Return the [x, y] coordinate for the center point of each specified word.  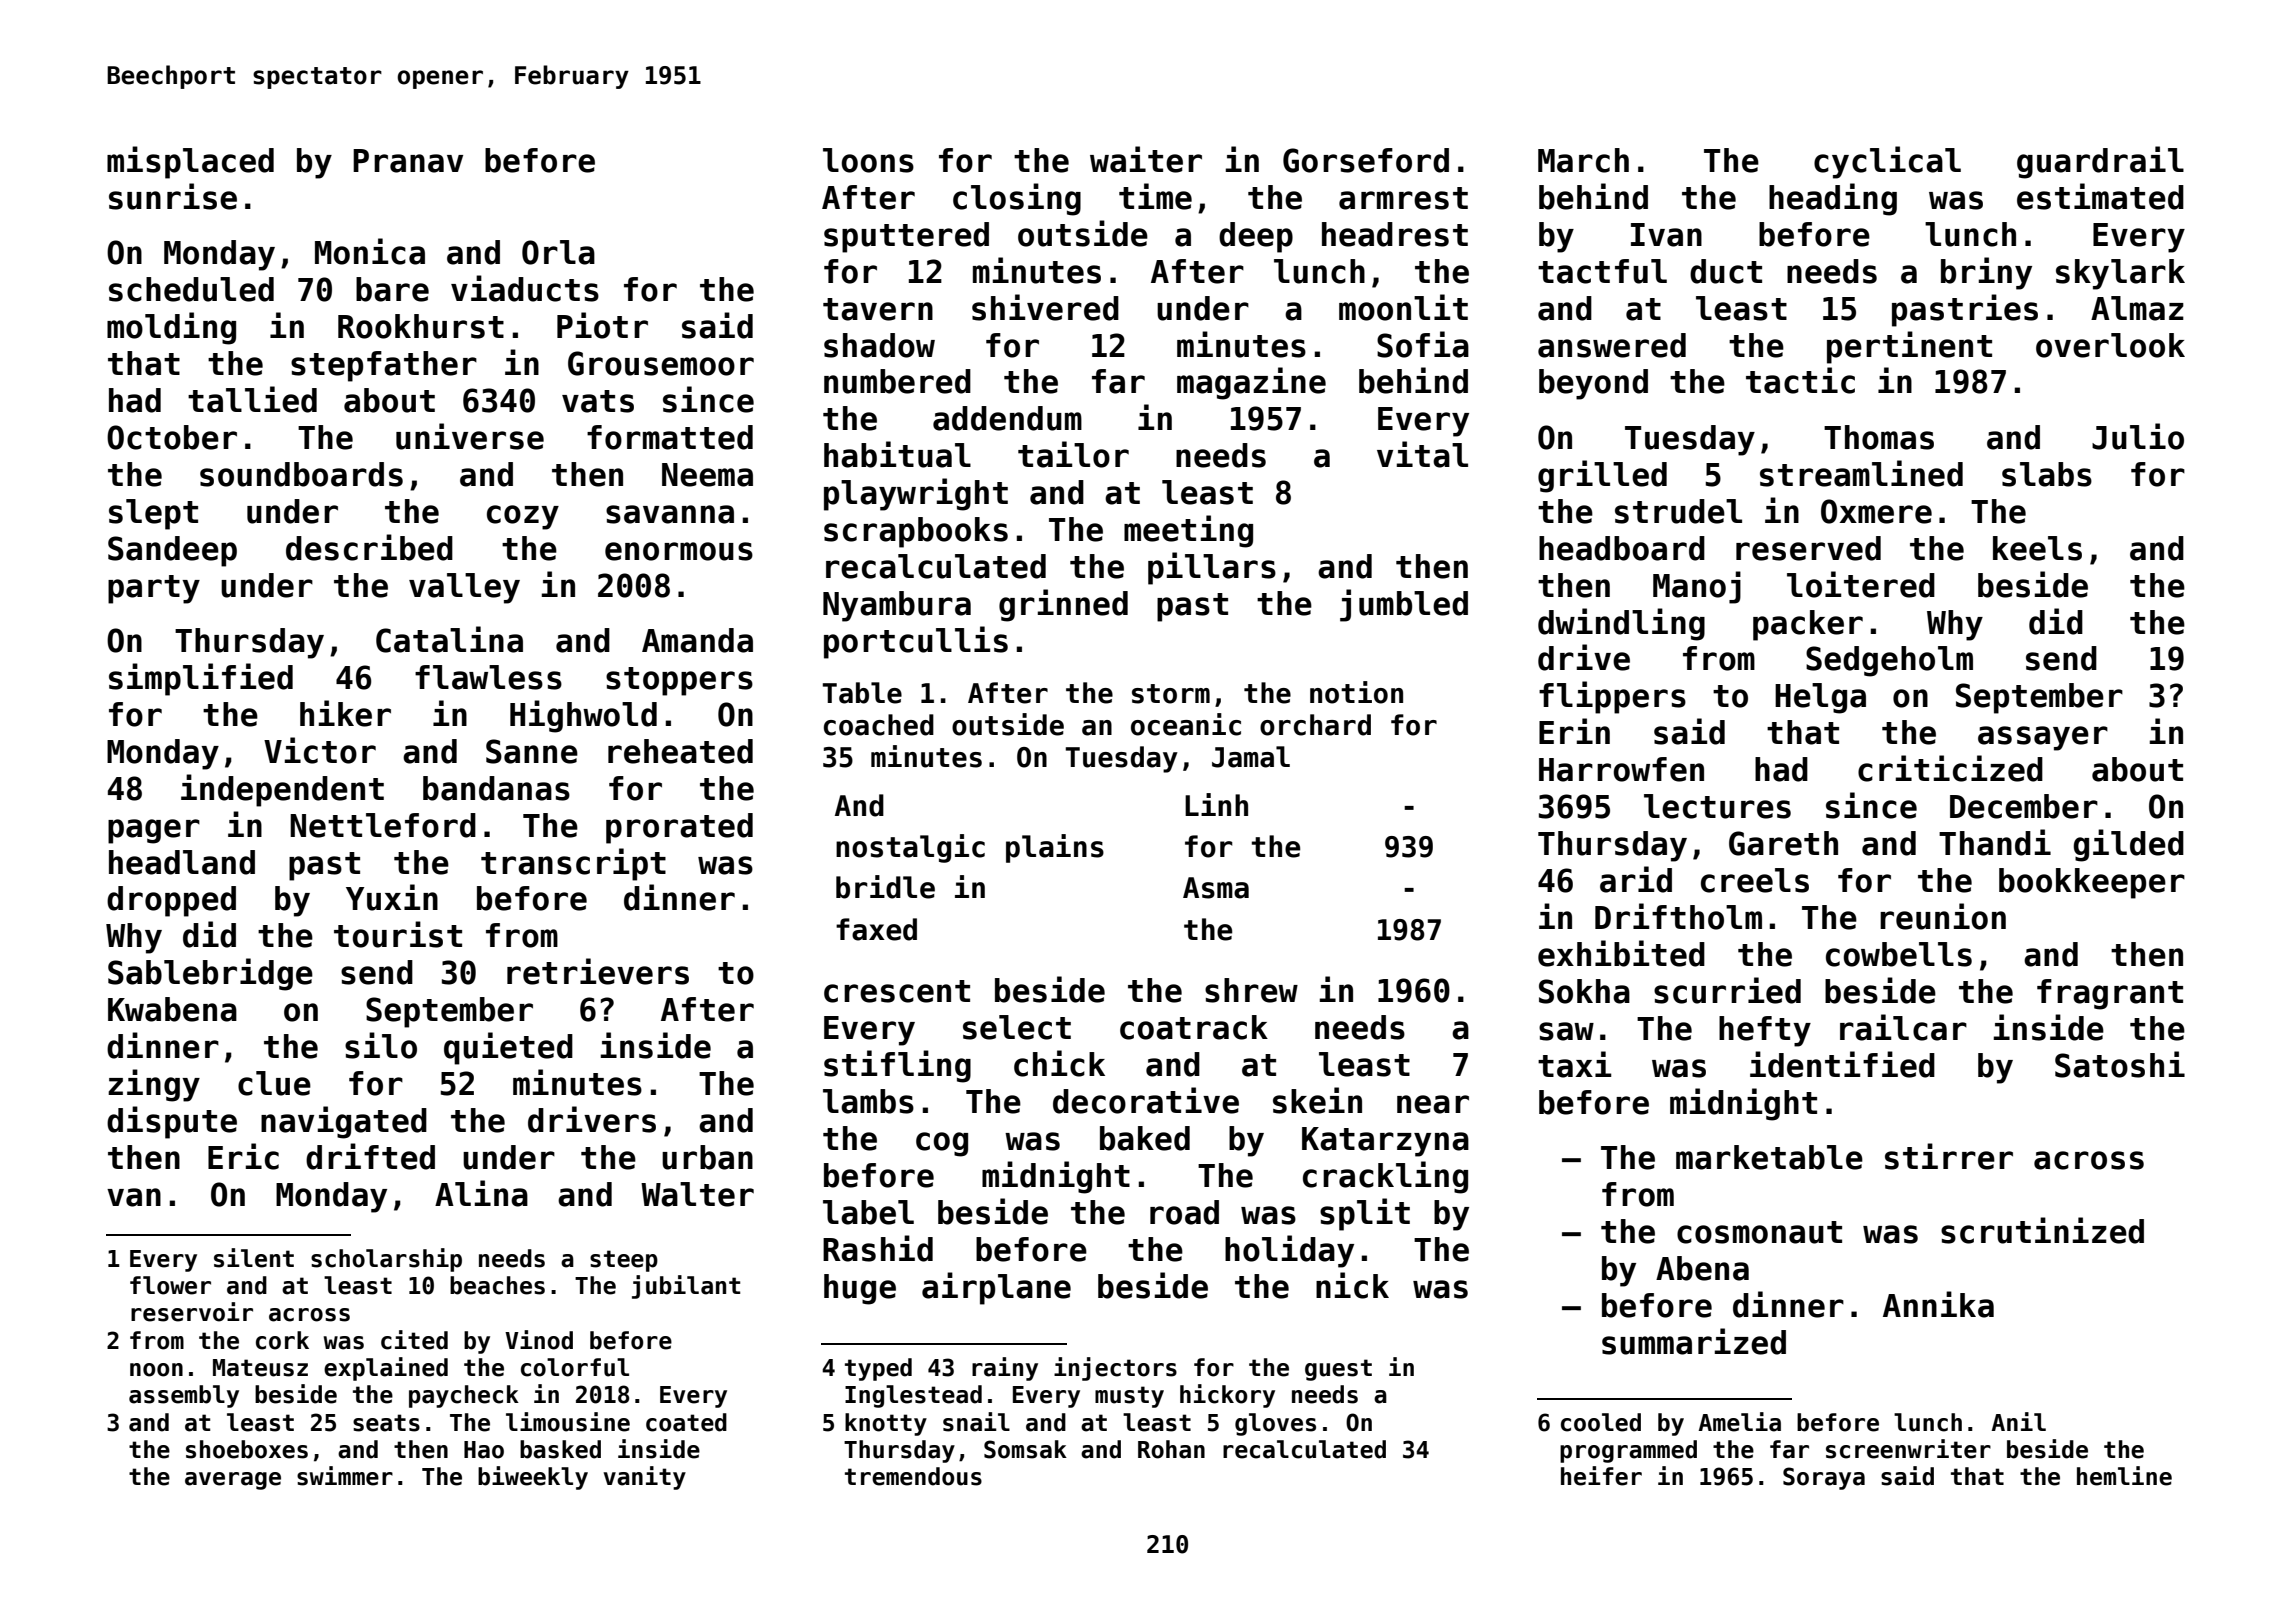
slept [153, 514]
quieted [508, 1048]
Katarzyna [1385, 1142]
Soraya [1824, 1478]
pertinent [1909, 347]
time [1155, 196]
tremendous [913, 1476]
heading [1833, 199]
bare [392, 289]
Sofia [1423, 344]
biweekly [533, 1478]
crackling [1385, 1177]
